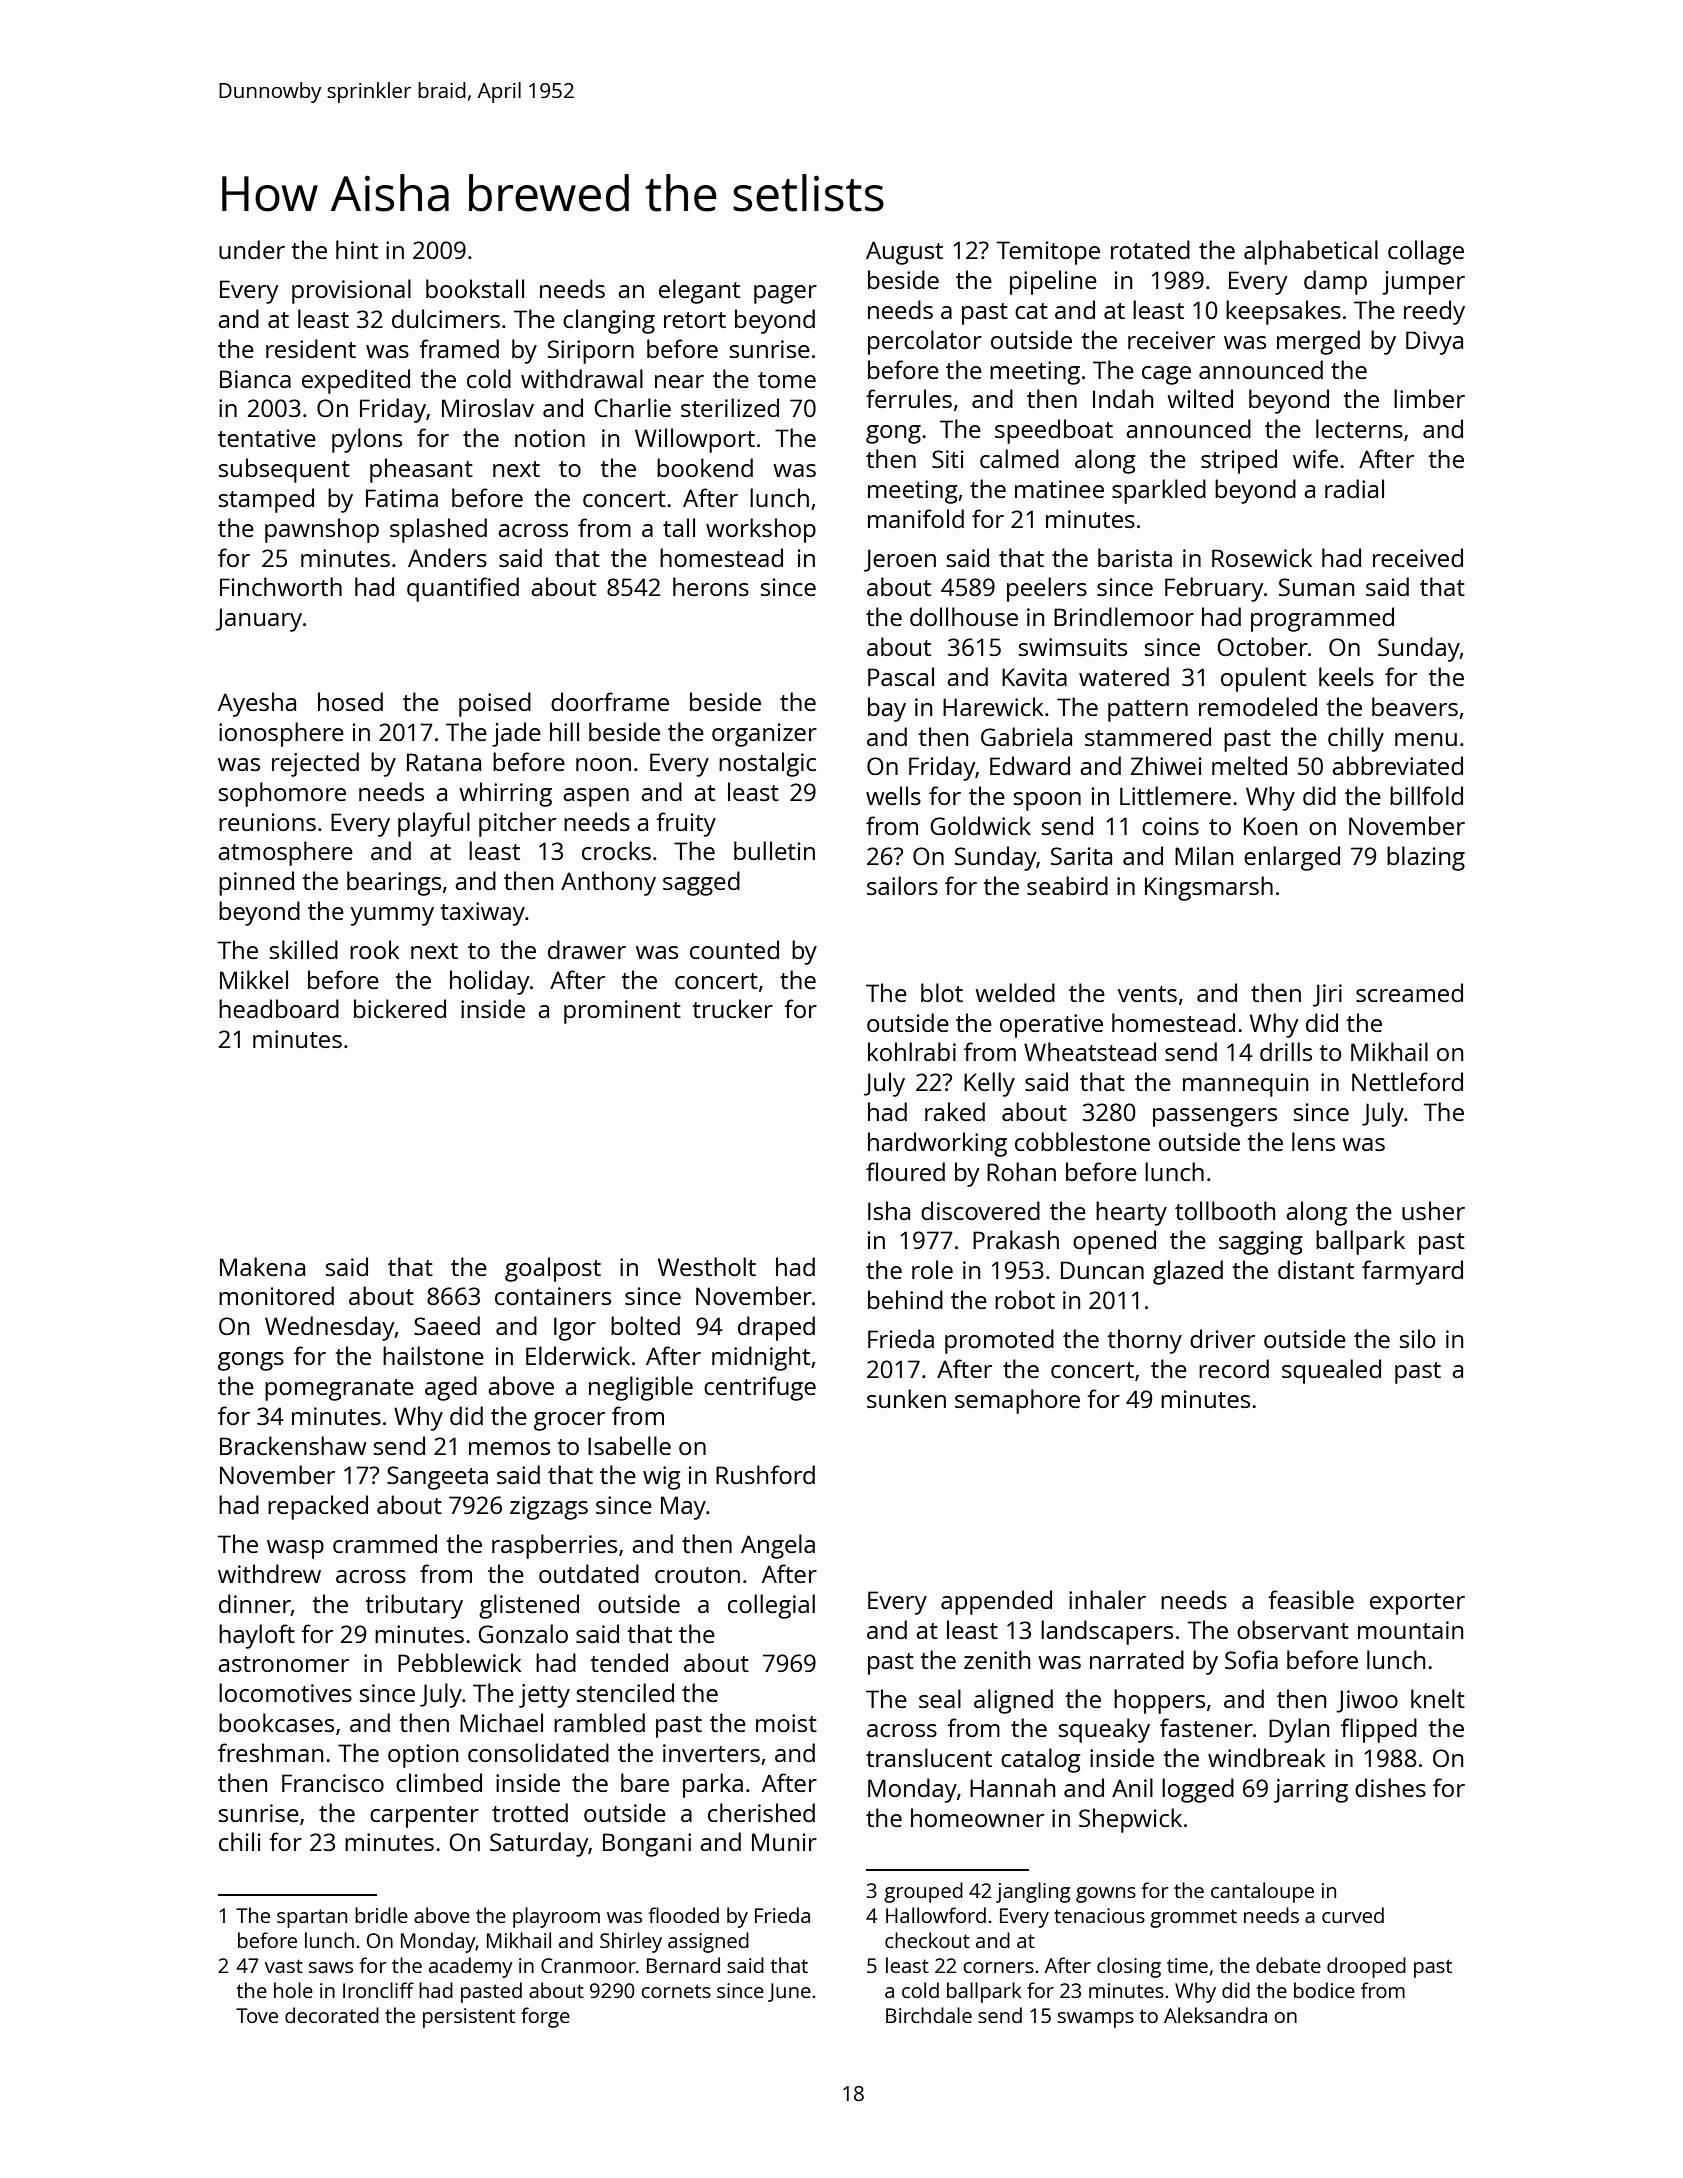 The width and height of the screenshot is (1683, 2178). Describe the element at coordinates (254, 979) in the screenshot. I see `Mikkel` at that location.
